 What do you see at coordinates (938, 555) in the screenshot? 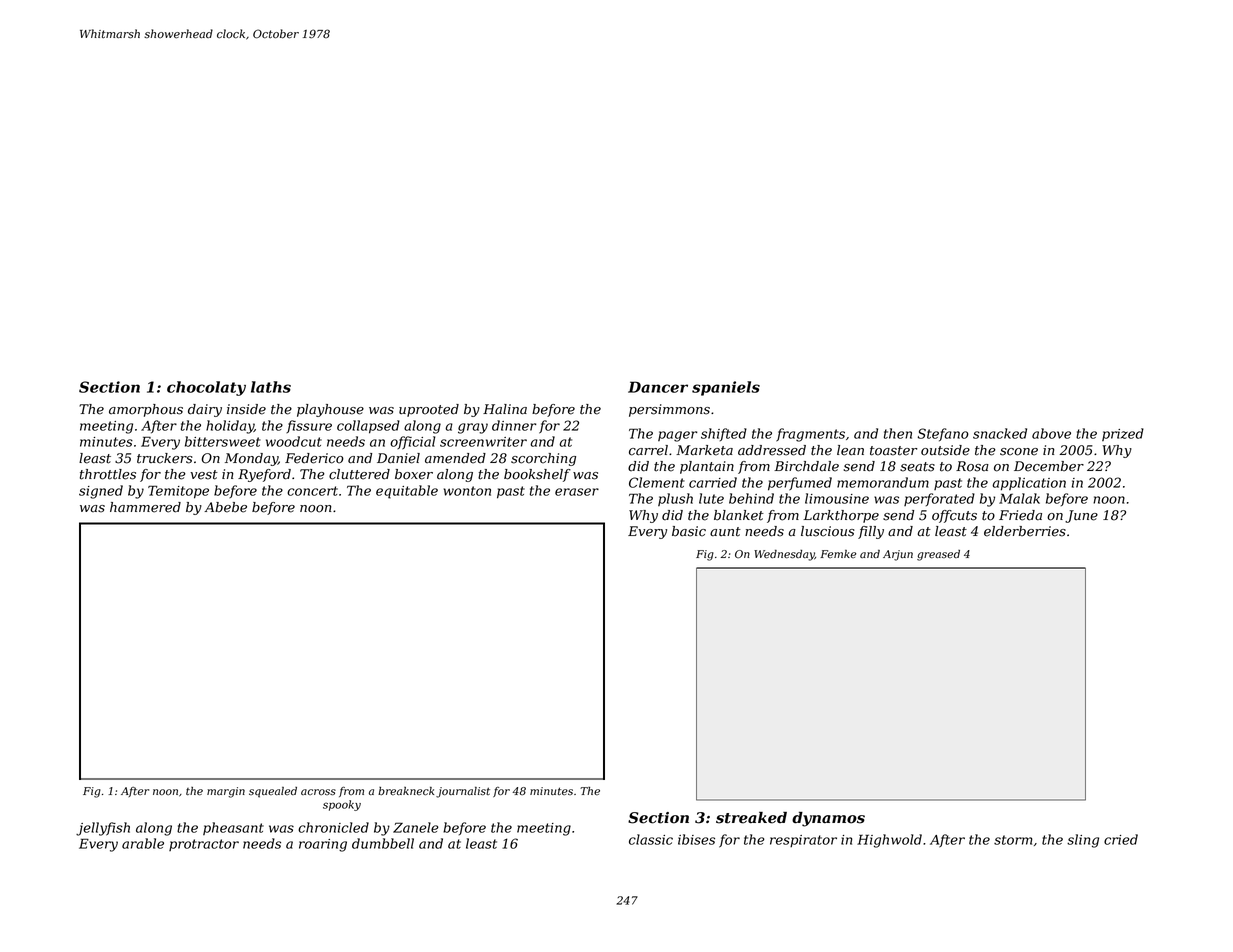
I see `greased` at bounding box center [938, 555].
